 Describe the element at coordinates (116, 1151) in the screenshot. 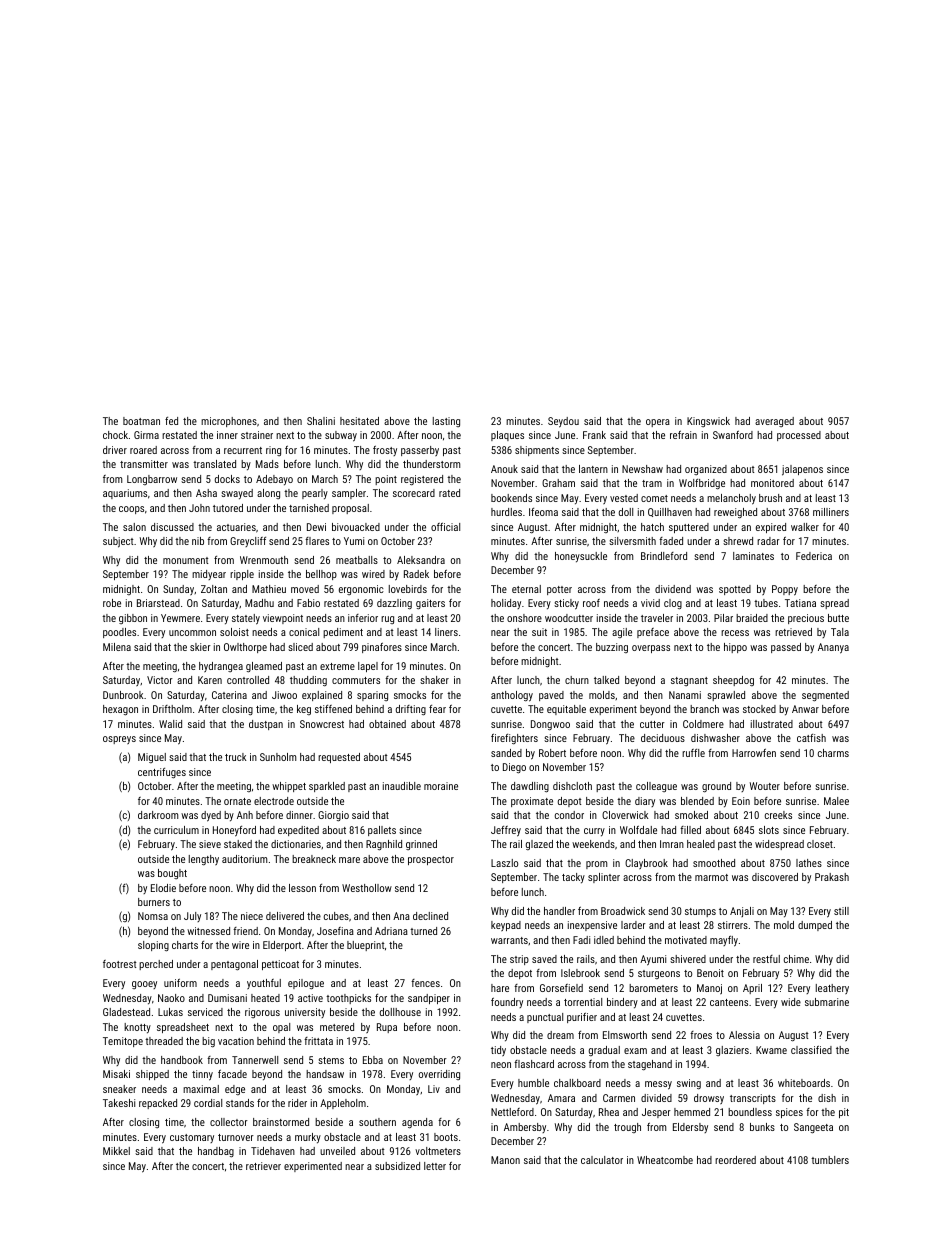

I see `Mikkel` at that location.
